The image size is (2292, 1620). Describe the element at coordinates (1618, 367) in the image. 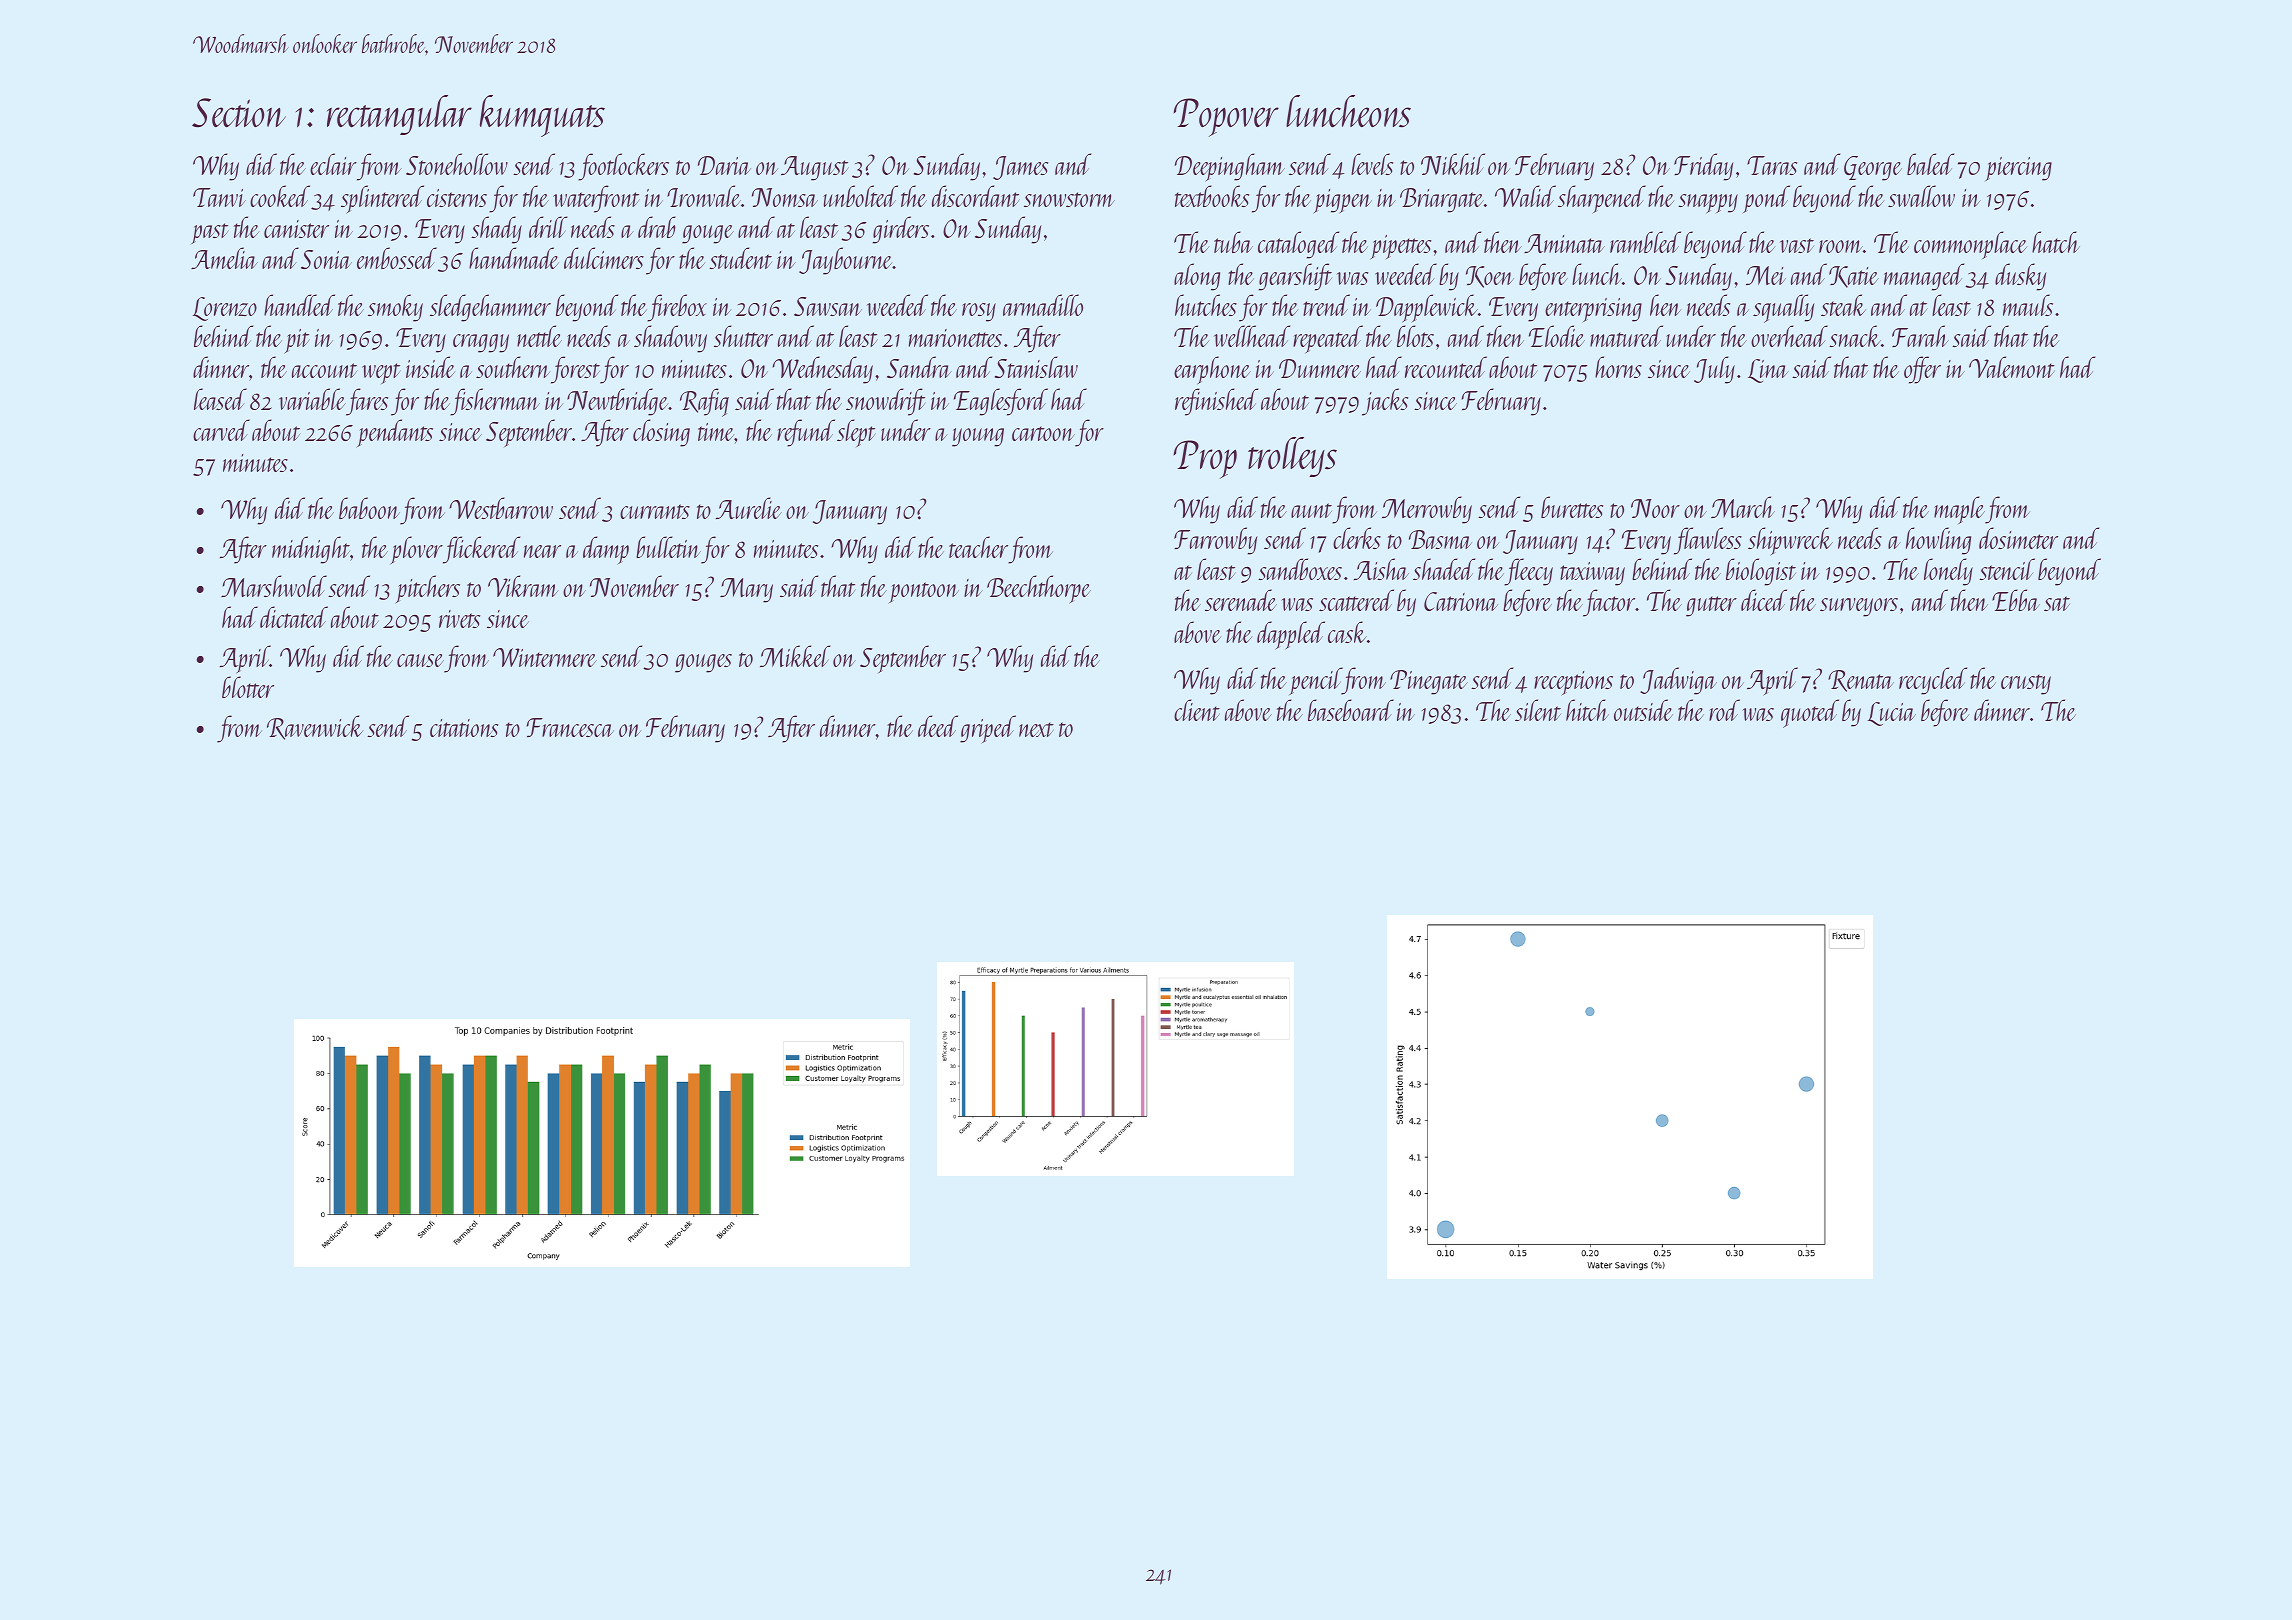

I see `horns` at that location.
